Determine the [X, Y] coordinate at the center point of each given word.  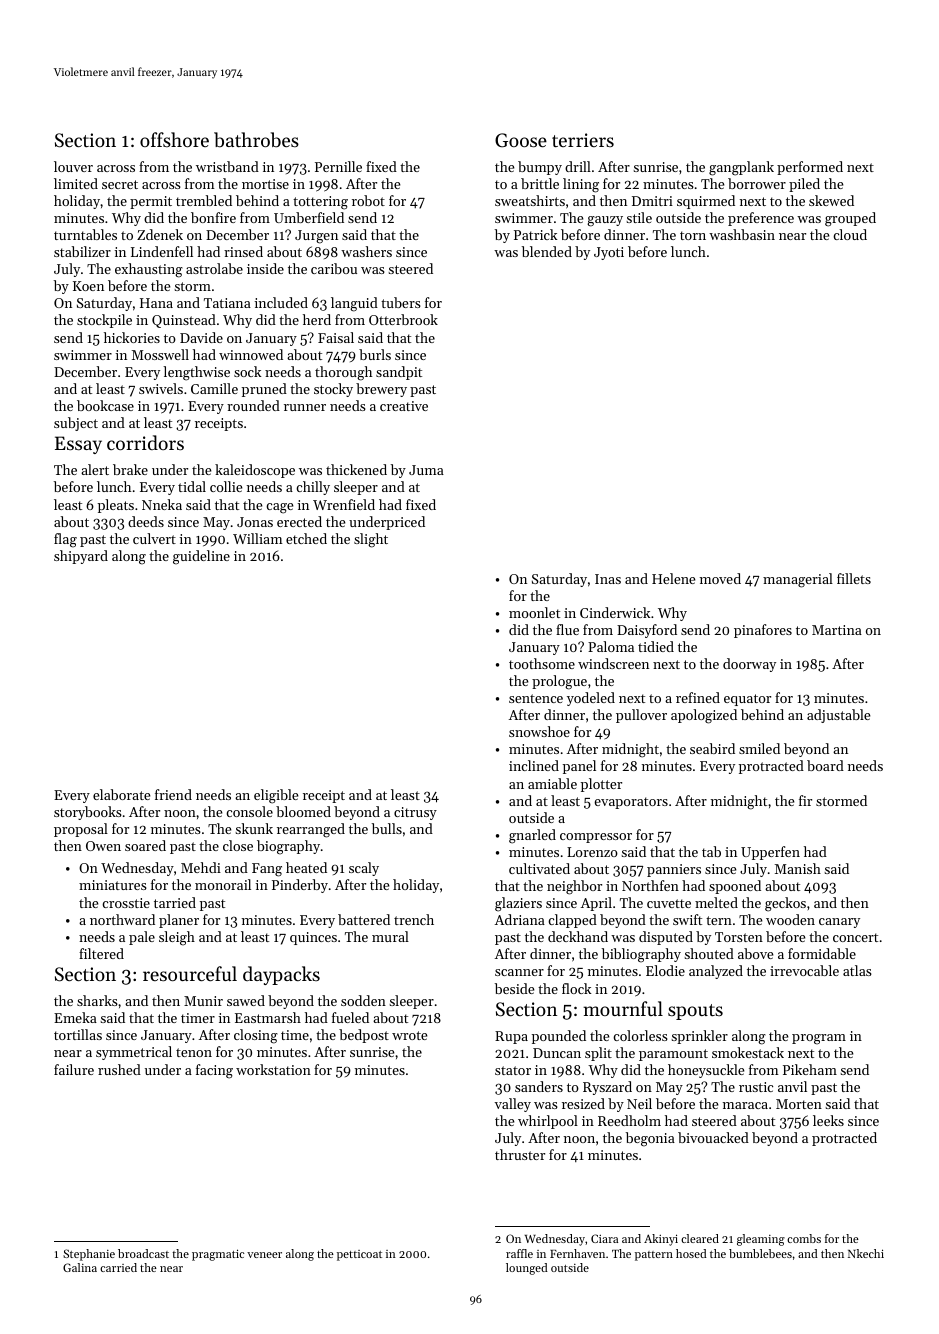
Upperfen [770, 853]
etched [306, 538]
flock [576, 988]
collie [226, 486]
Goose [521, 140]
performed [810, 168]
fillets [854, 578]
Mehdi [201, 867]
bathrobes [256, 140]
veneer [264, 1255]
